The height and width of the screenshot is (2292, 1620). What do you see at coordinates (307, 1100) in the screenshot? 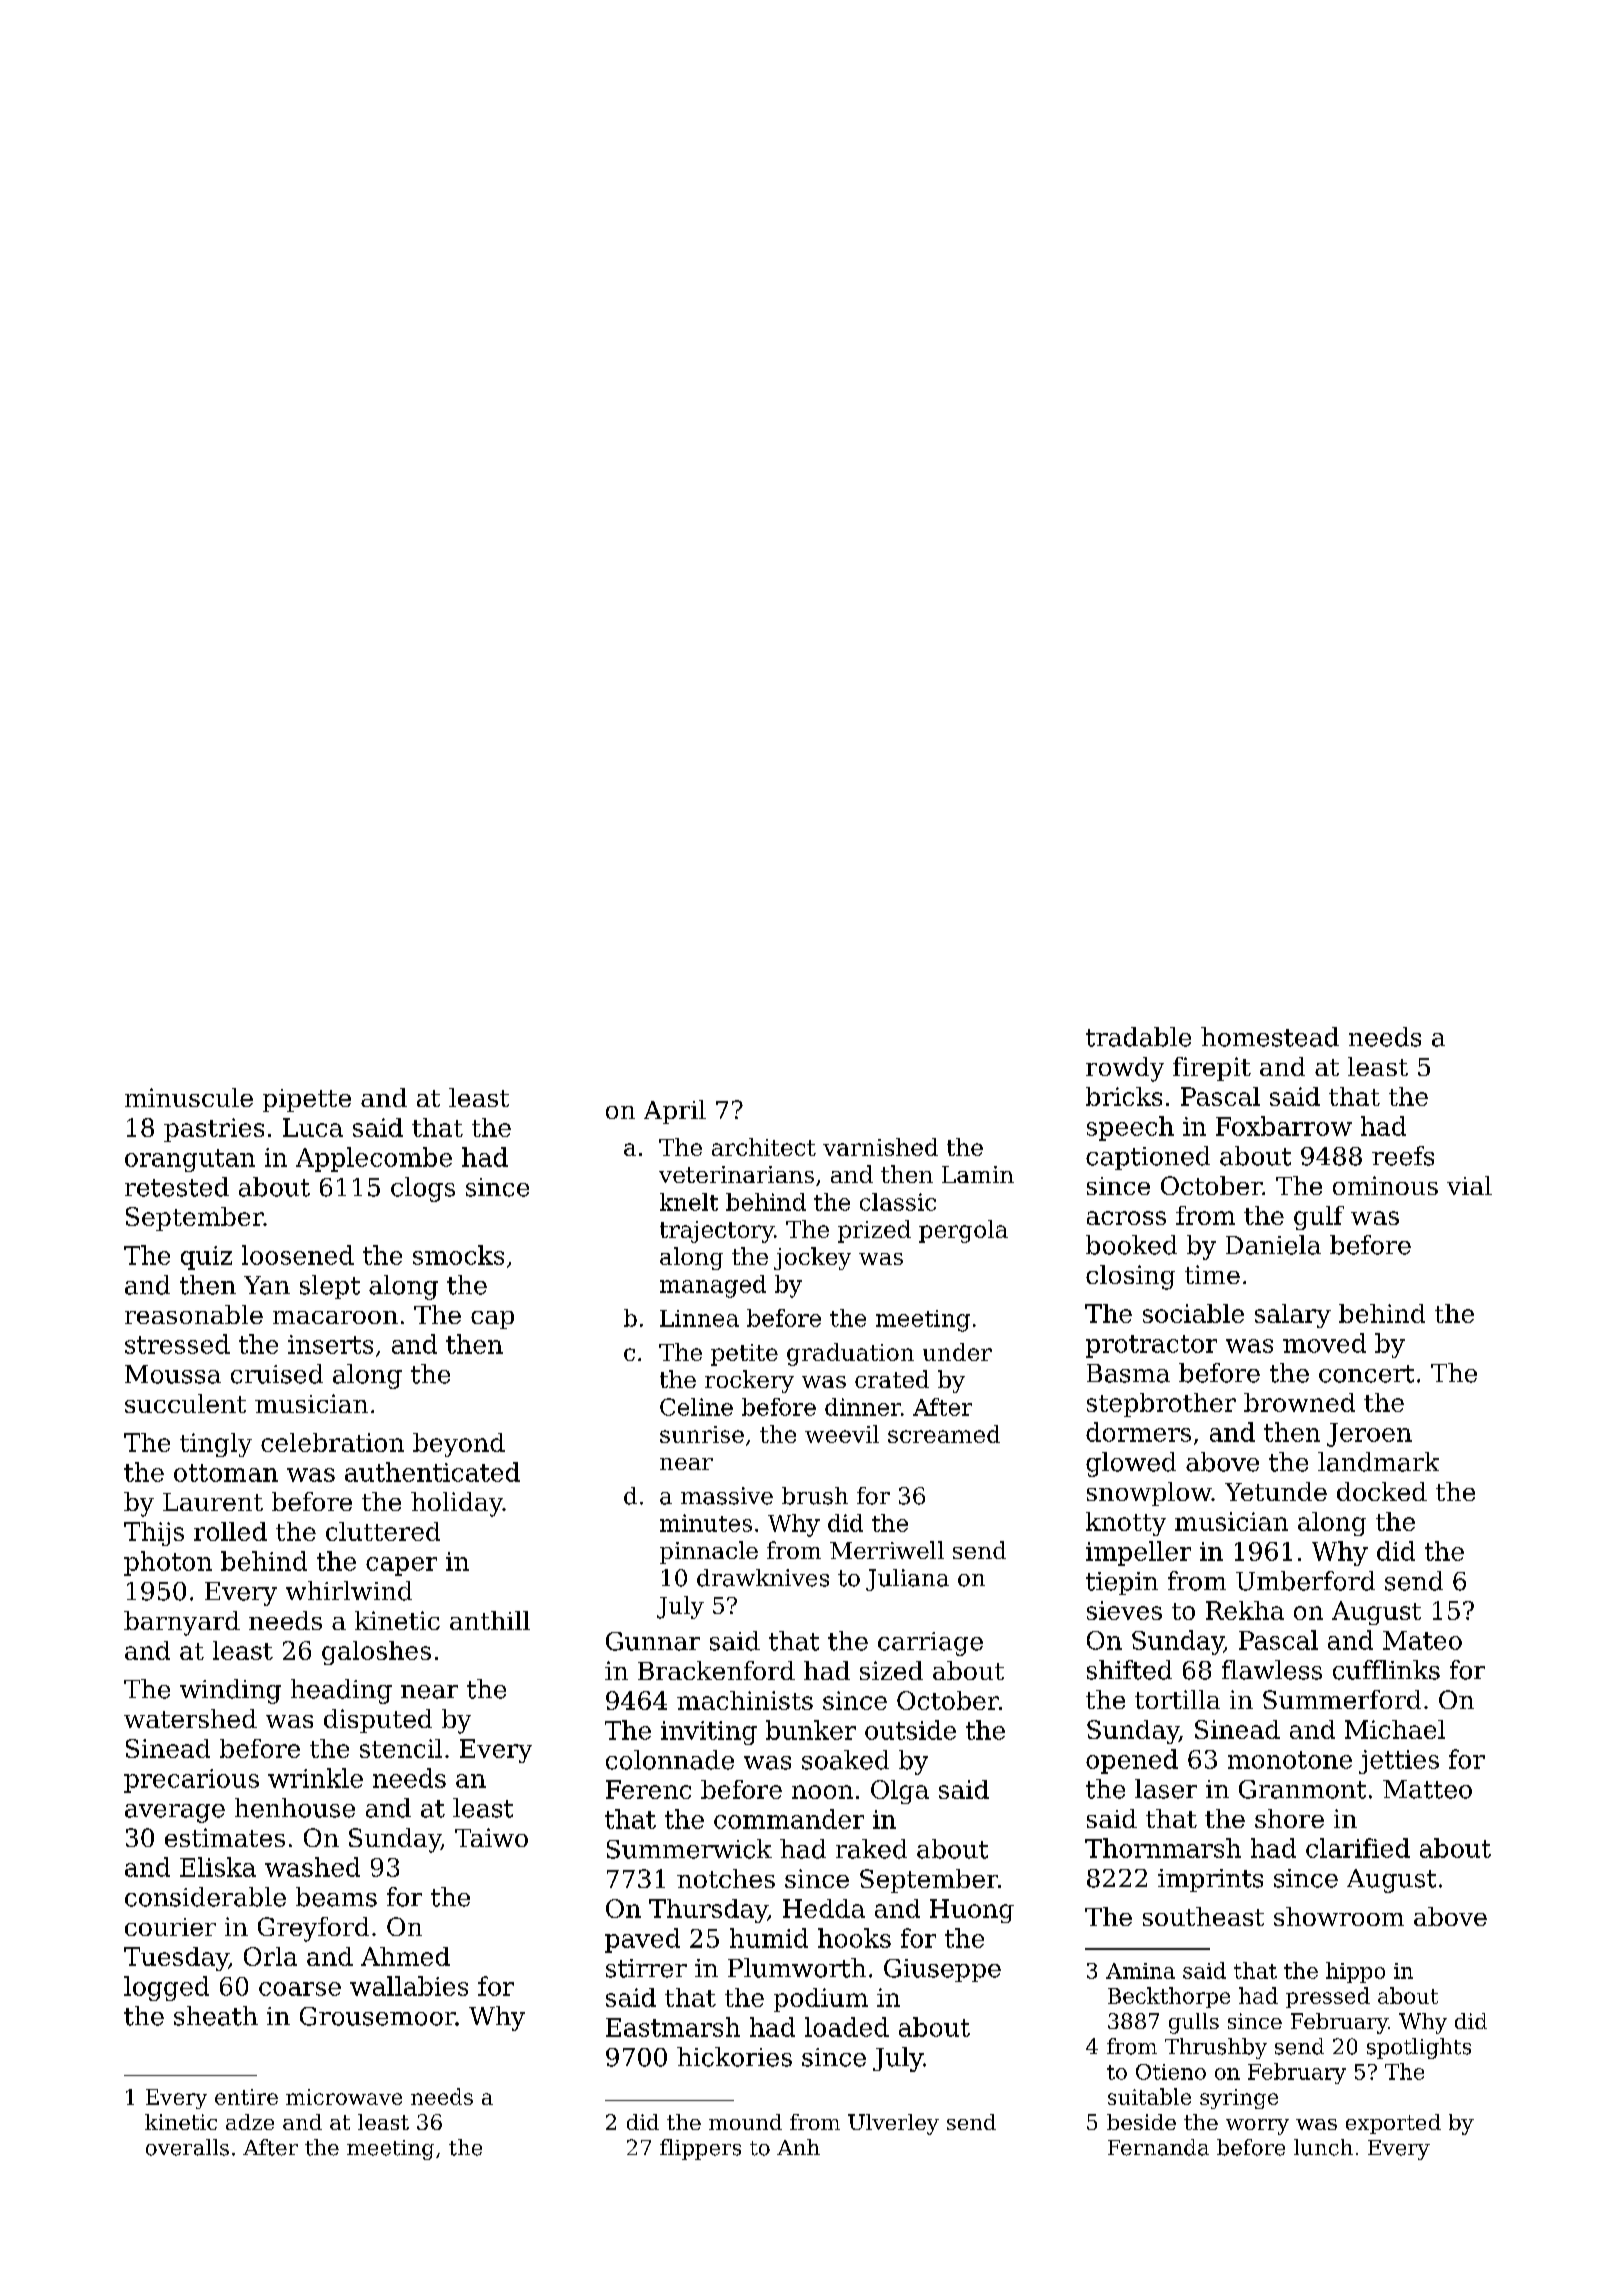
I see `pipette` at bounding box center [307, 1100].
